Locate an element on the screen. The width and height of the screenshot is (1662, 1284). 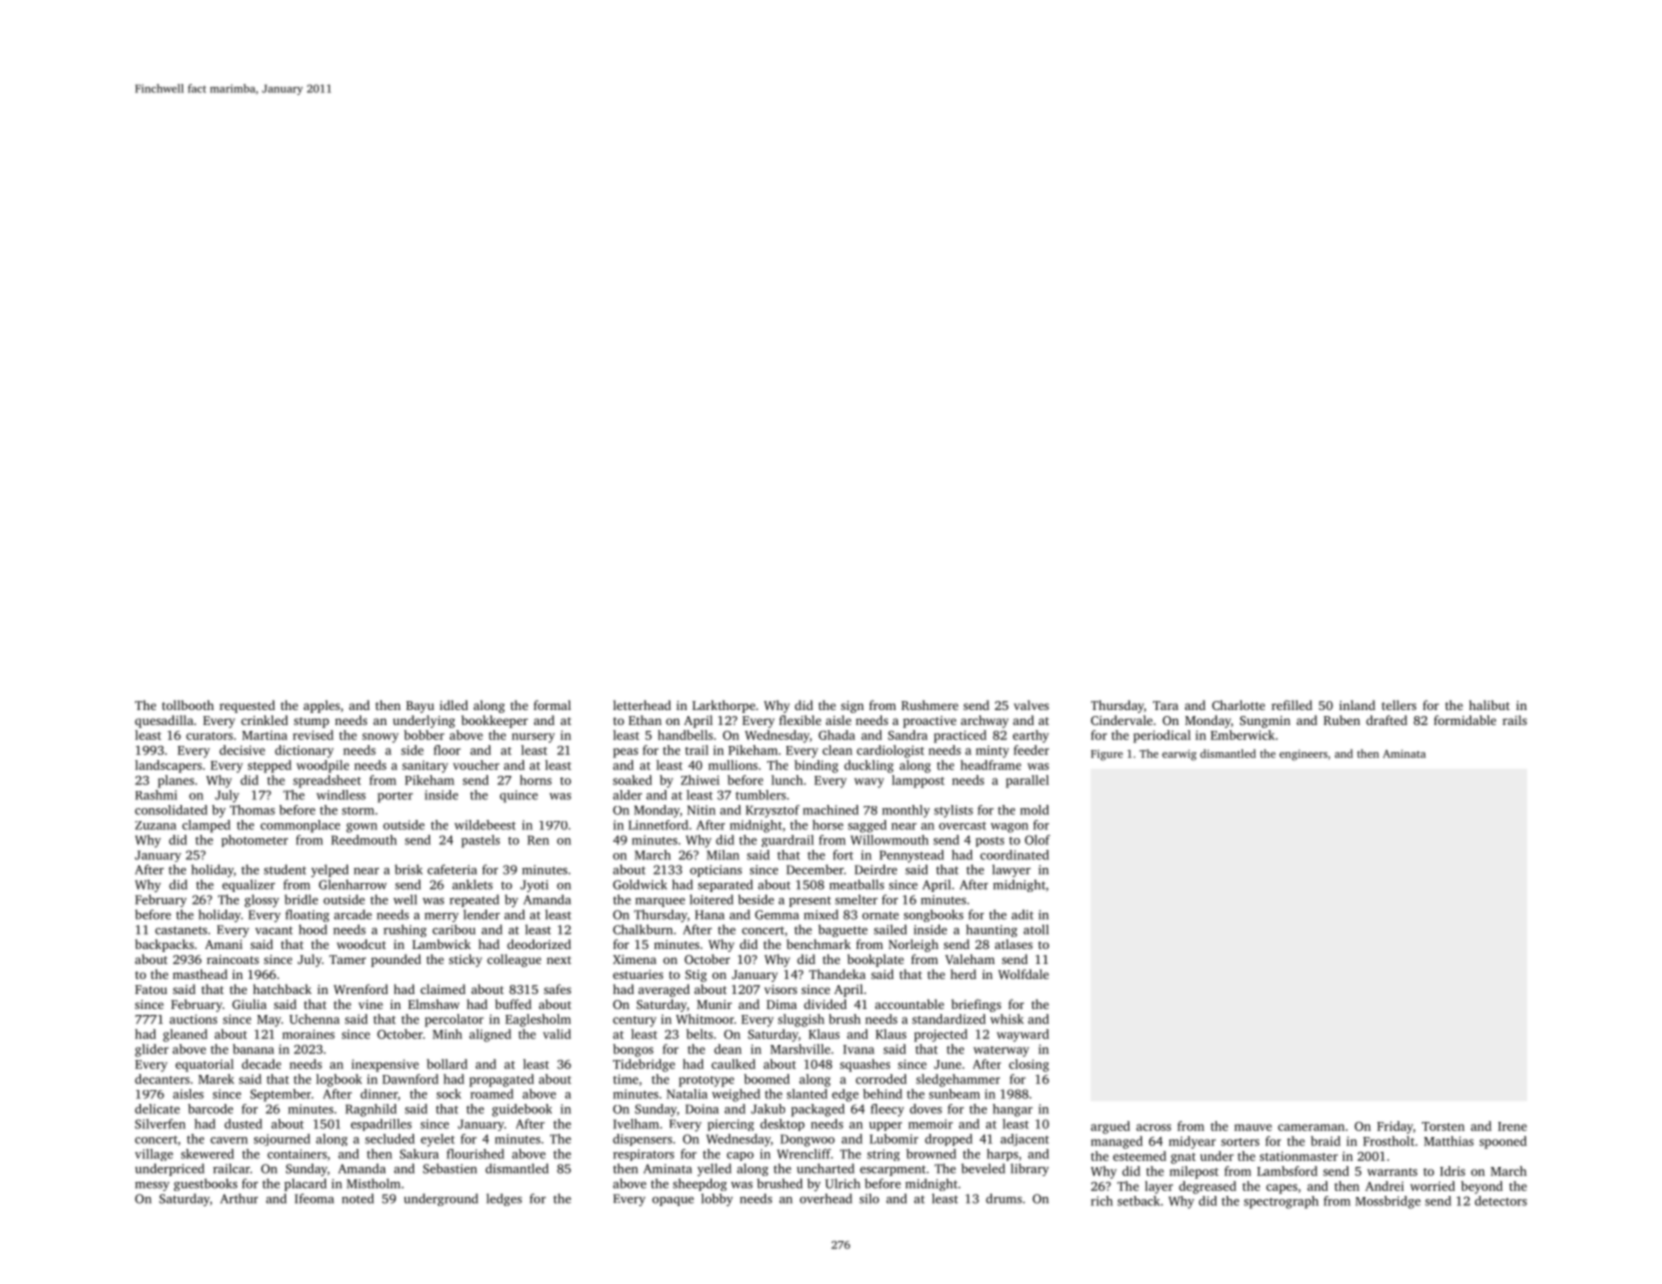
sign is located at coordinates (852, 707).
